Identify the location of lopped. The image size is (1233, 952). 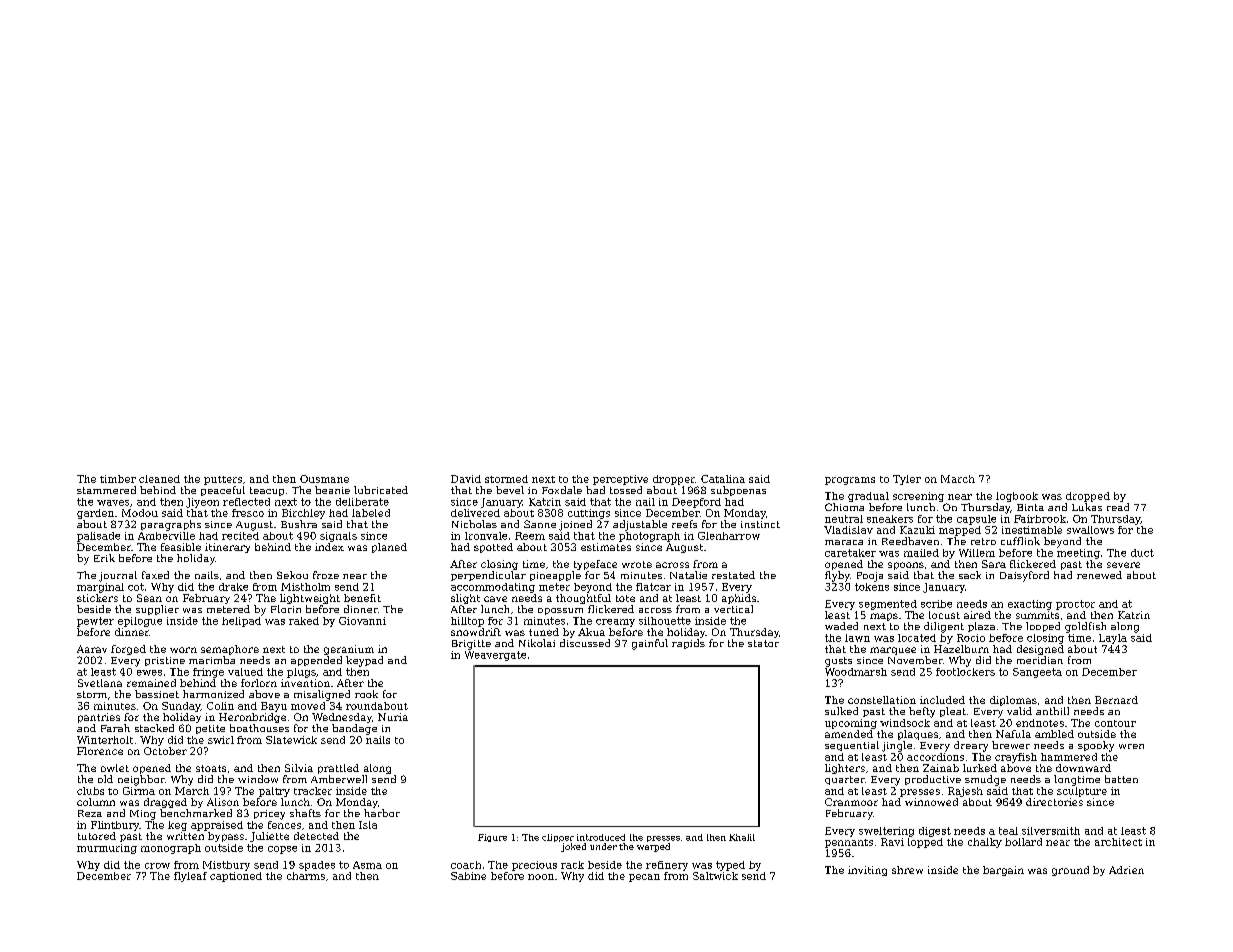
(925, 843).
